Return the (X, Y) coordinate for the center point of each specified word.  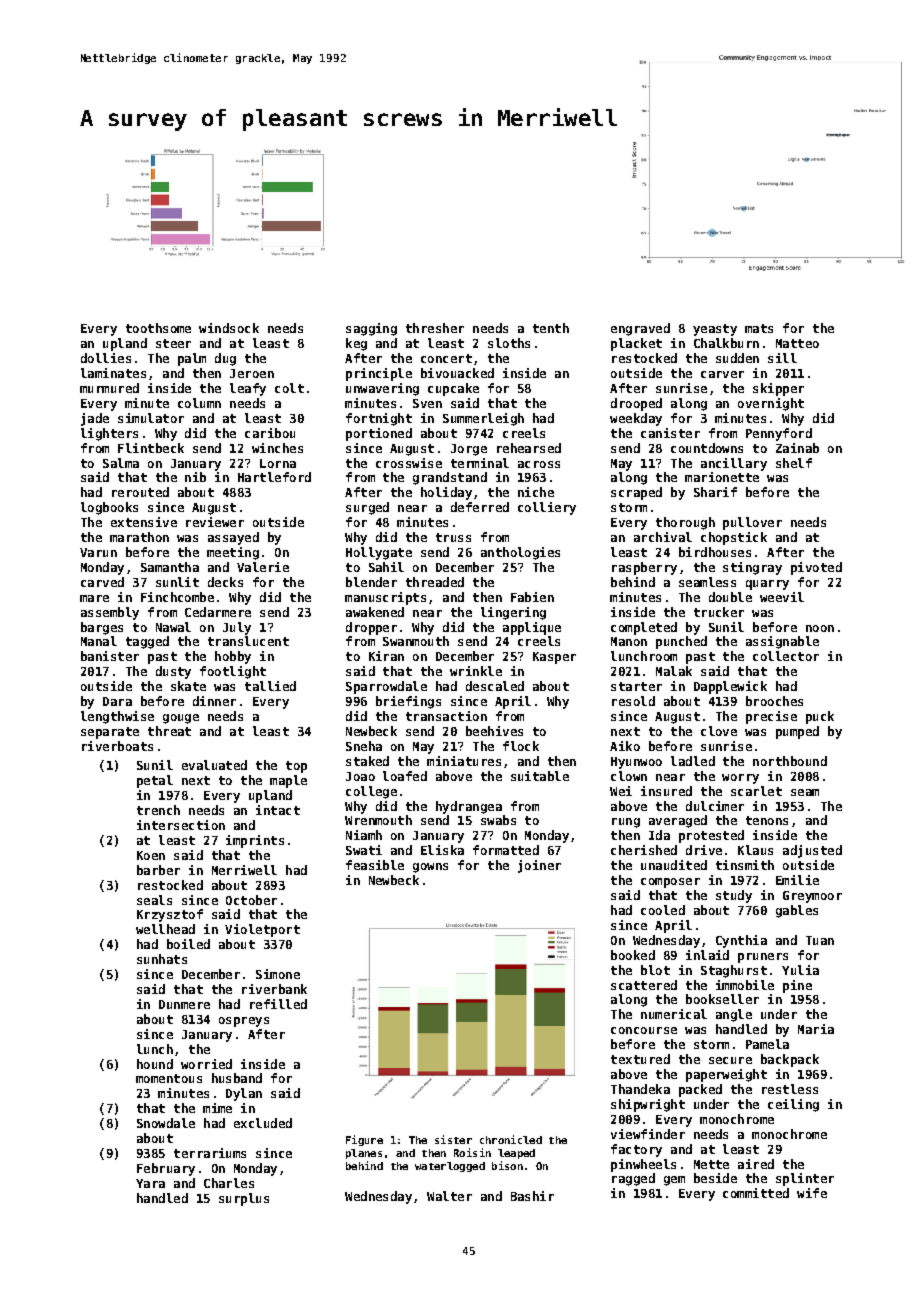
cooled (663, 910)
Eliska (442, 850)
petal (155, 781)
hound (155, 1064)
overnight (771, 404)
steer (173, 343)
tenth (551, 328)
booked (633, 955)
